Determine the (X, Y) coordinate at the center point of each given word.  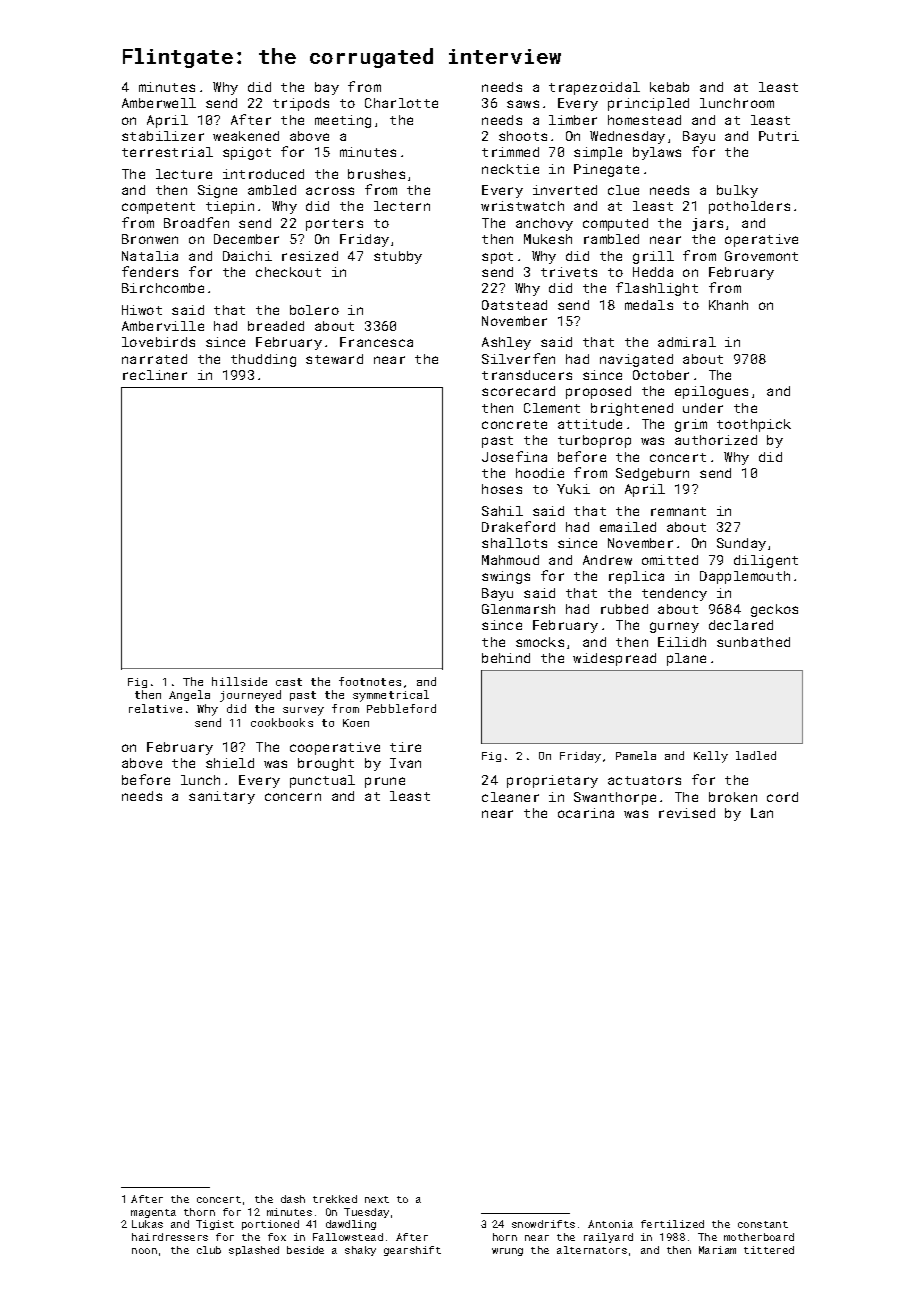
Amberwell (159, 103)
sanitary (222, 797)
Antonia (610, 1224)
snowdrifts (543, 1224)
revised (687, 813)
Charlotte (401, 103)
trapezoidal (594, 88)
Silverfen (518, 358)
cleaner (510, 797)
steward (334, 359)
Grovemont (761, 256)
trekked (335, 1199)
